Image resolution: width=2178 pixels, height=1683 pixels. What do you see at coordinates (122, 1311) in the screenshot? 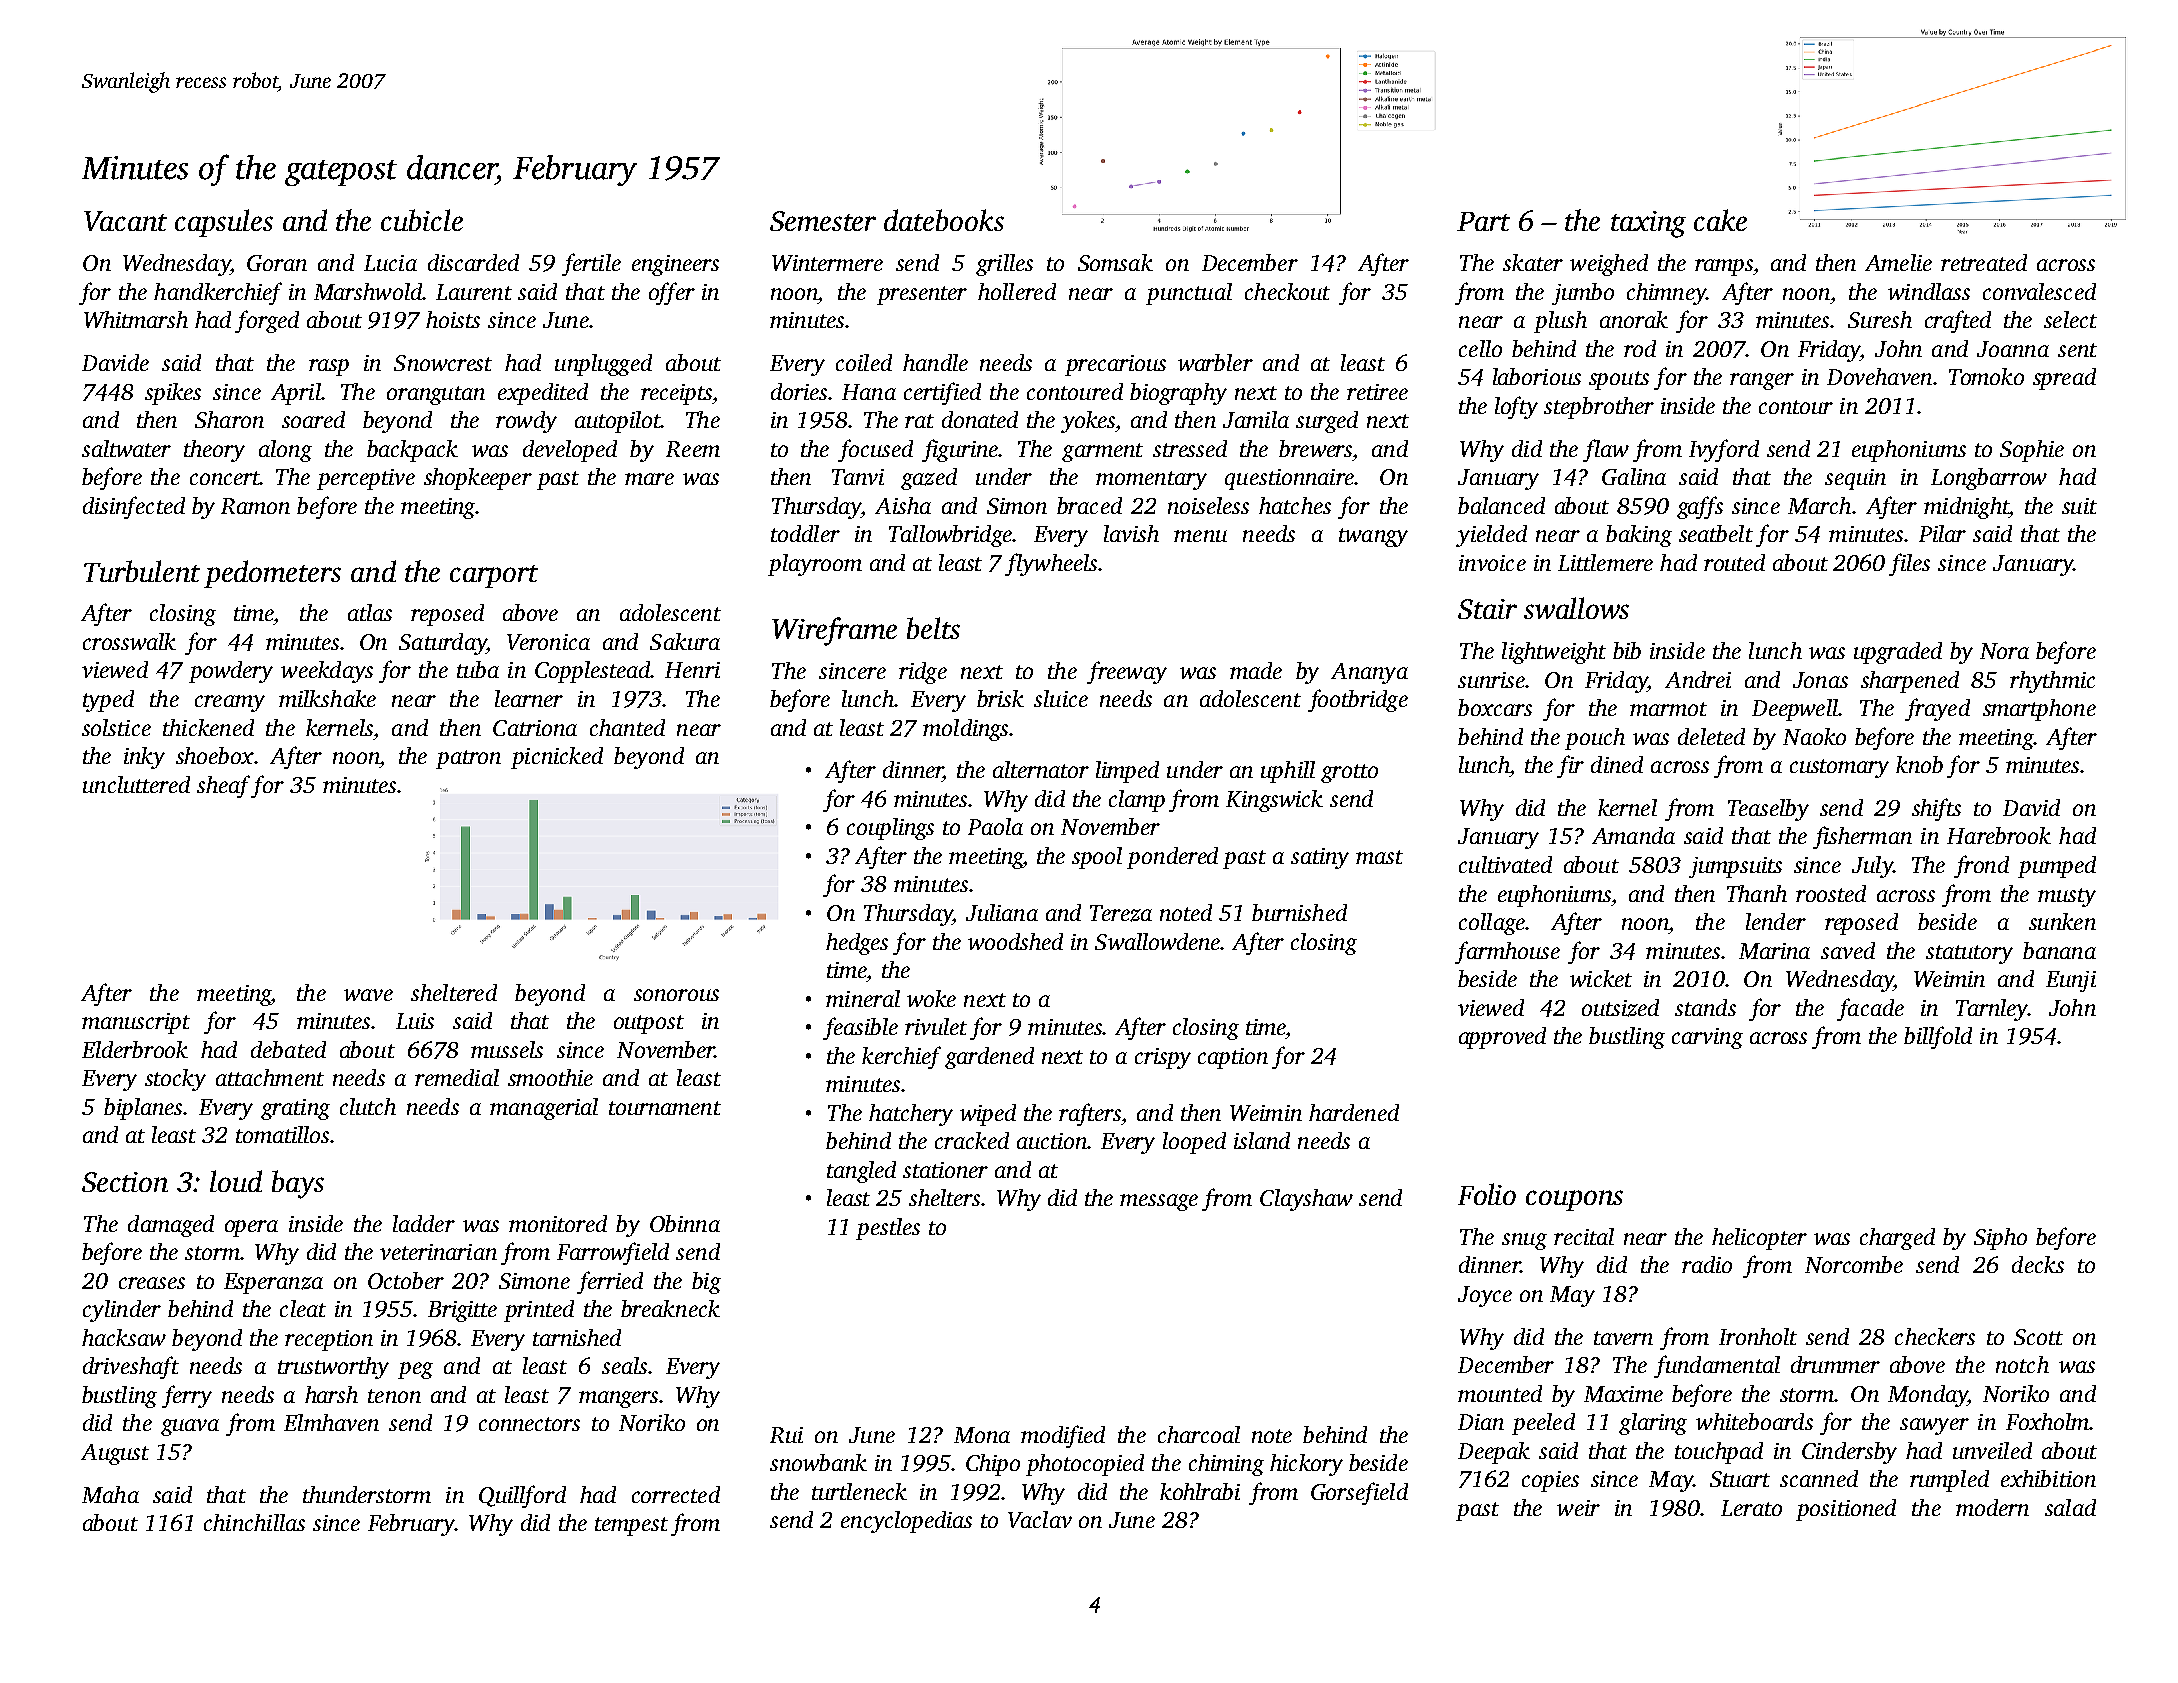
I see `cylinder` at bounding box center [122, 1311].
